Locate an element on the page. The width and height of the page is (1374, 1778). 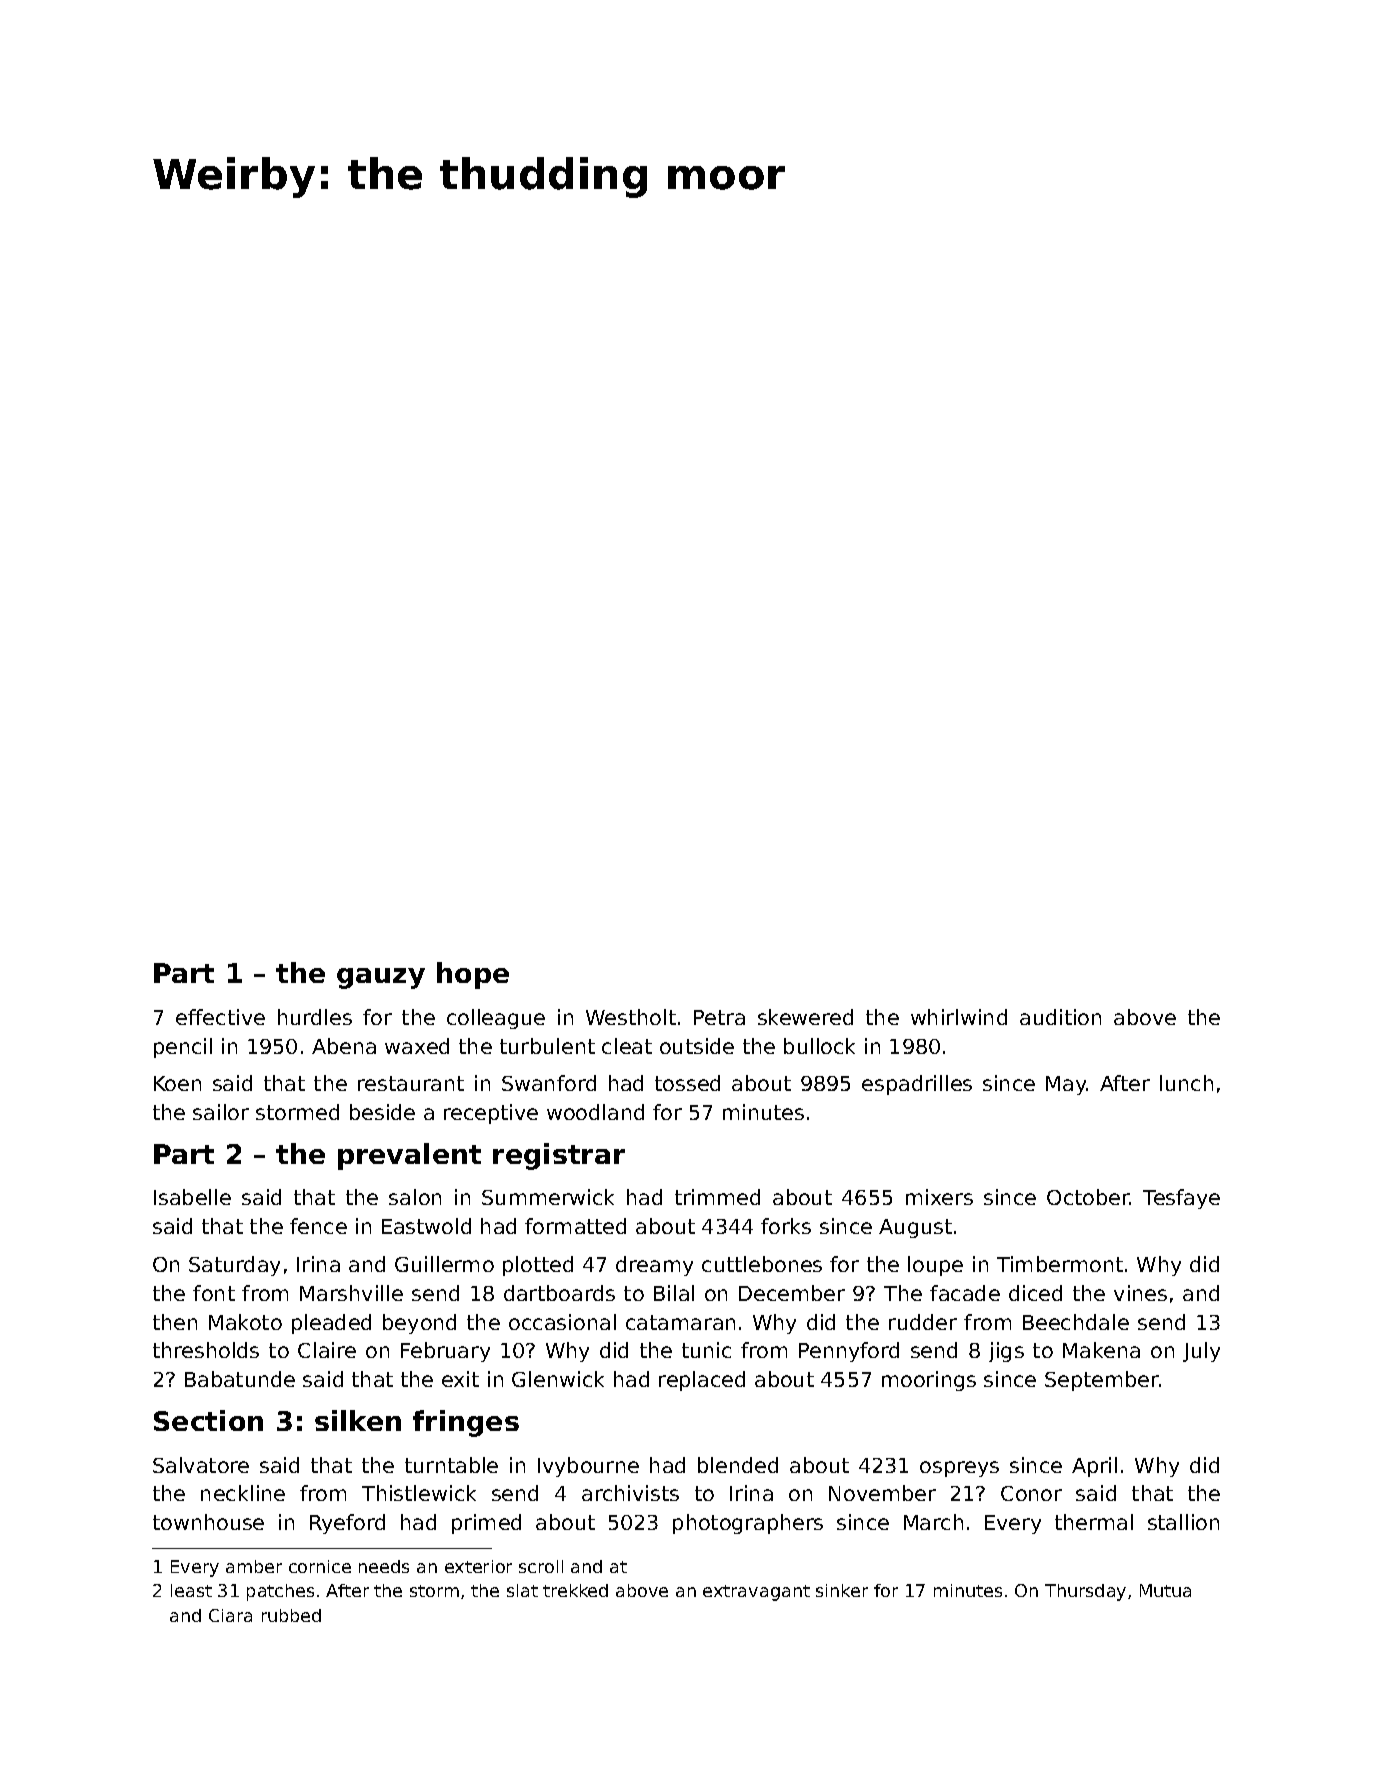
September is located at coordinates (1102, 1381).
